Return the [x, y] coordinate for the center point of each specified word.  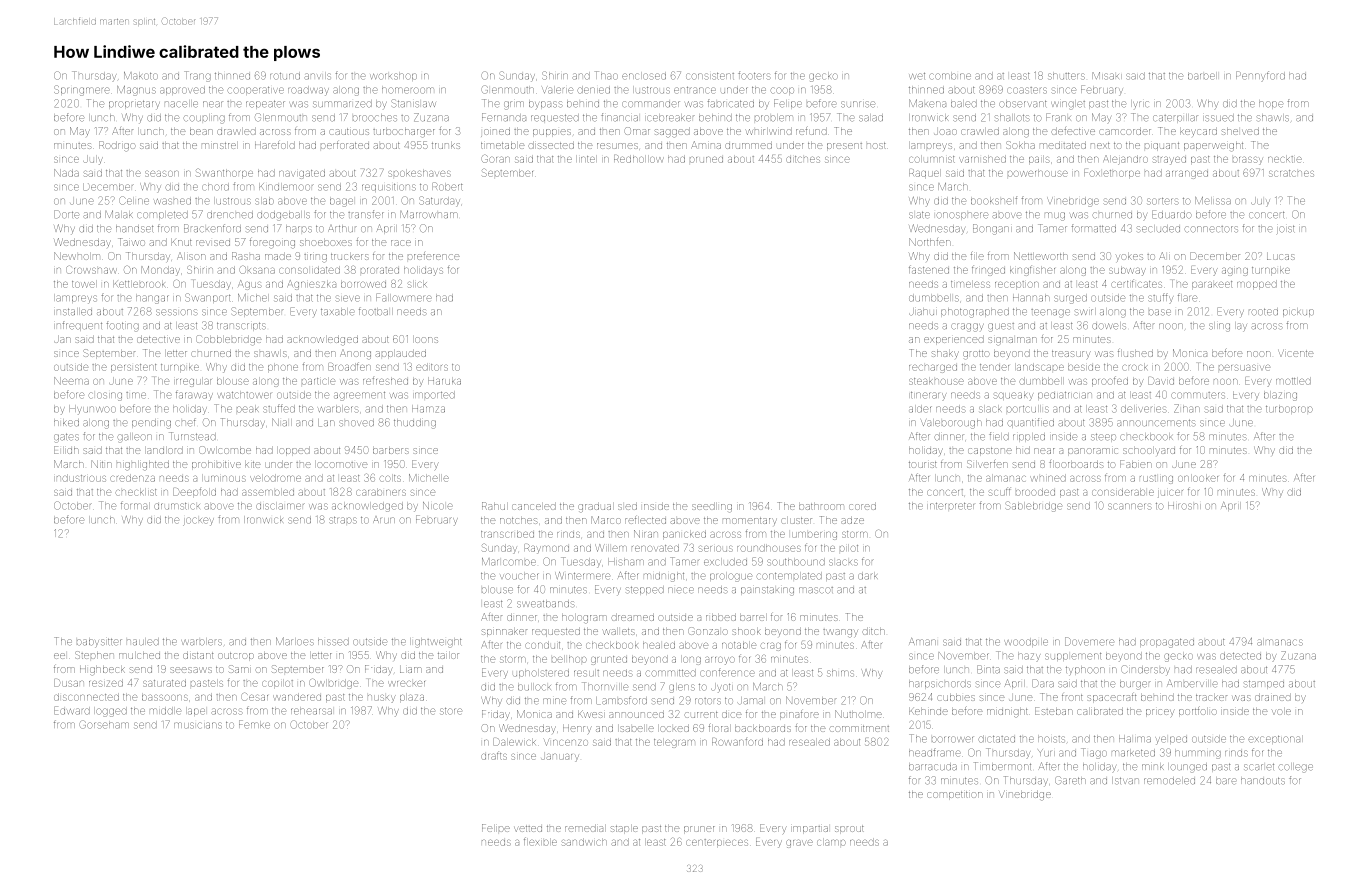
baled [964, 104]
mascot [816, 590]
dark [868, 576]
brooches [375, 118]
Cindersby [1146, 670]
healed [659, 645]
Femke [254, 724]
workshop [393, 76]
